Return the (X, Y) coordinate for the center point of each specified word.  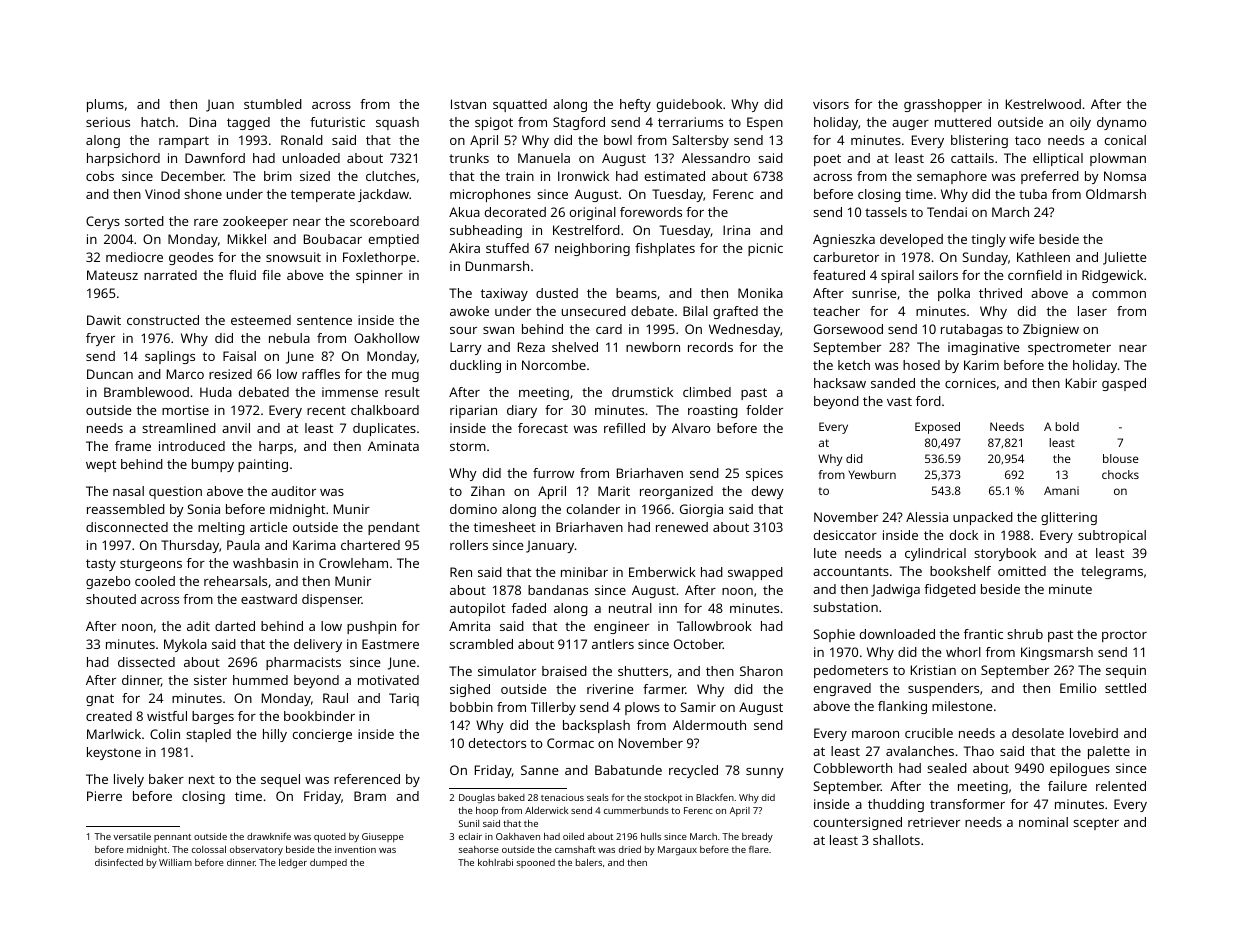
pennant (172, 838)
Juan (220, 105)
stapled (208, 735)
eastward (269, 599)
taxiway (504, 294)
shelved (575, 347)
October (698, 644)
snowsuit (293, 257)
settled (1125, 688)
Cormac (570, 743)
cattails (972, 158)
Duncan (110, 374)
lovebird (1094, 733)
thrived (1000, 293)
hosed (921, 365)
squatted (520, 105)
